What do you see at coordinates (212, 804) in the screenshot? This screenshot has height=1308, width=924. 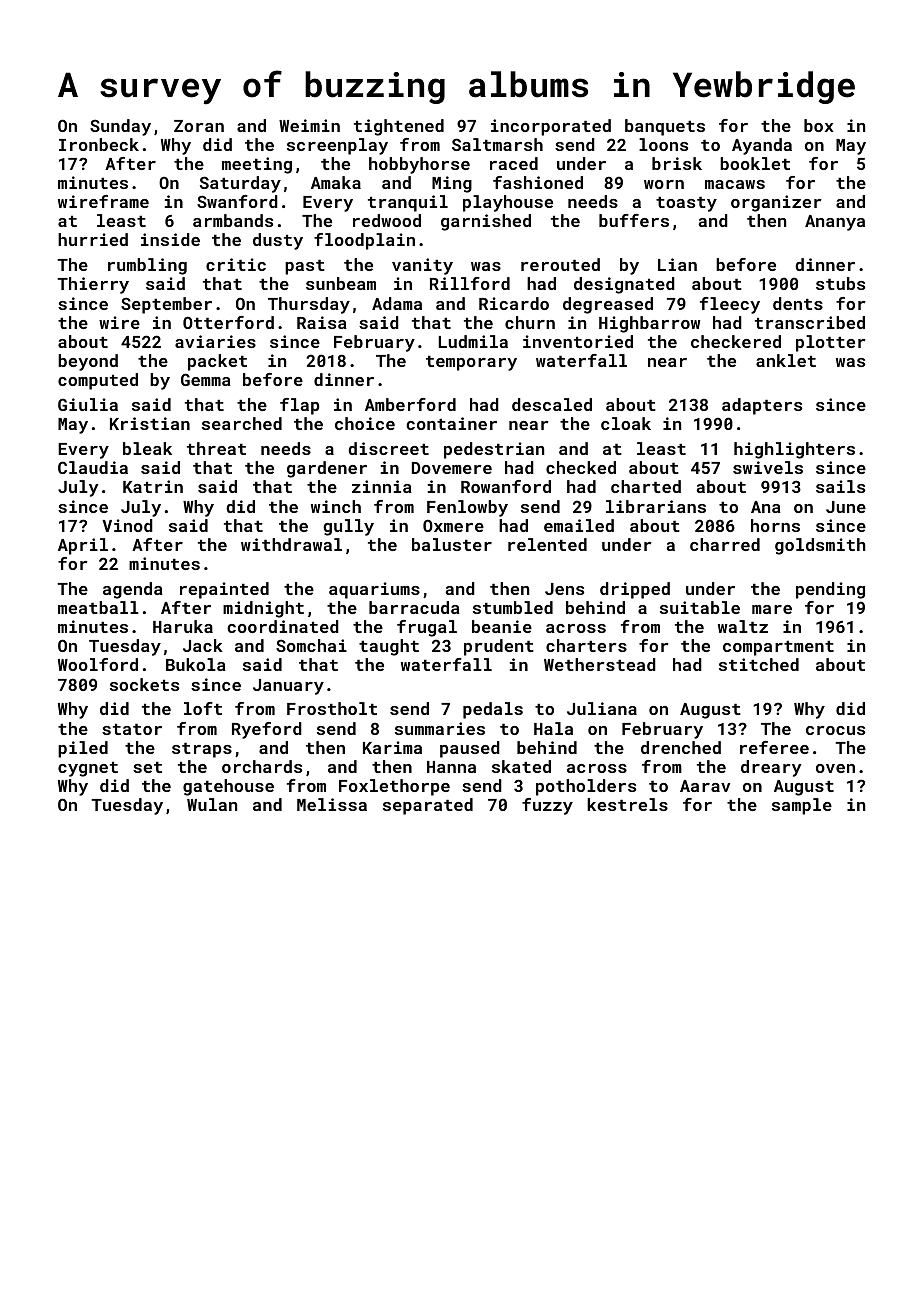 I see `Wulan` at bounding box center [212, 804].
